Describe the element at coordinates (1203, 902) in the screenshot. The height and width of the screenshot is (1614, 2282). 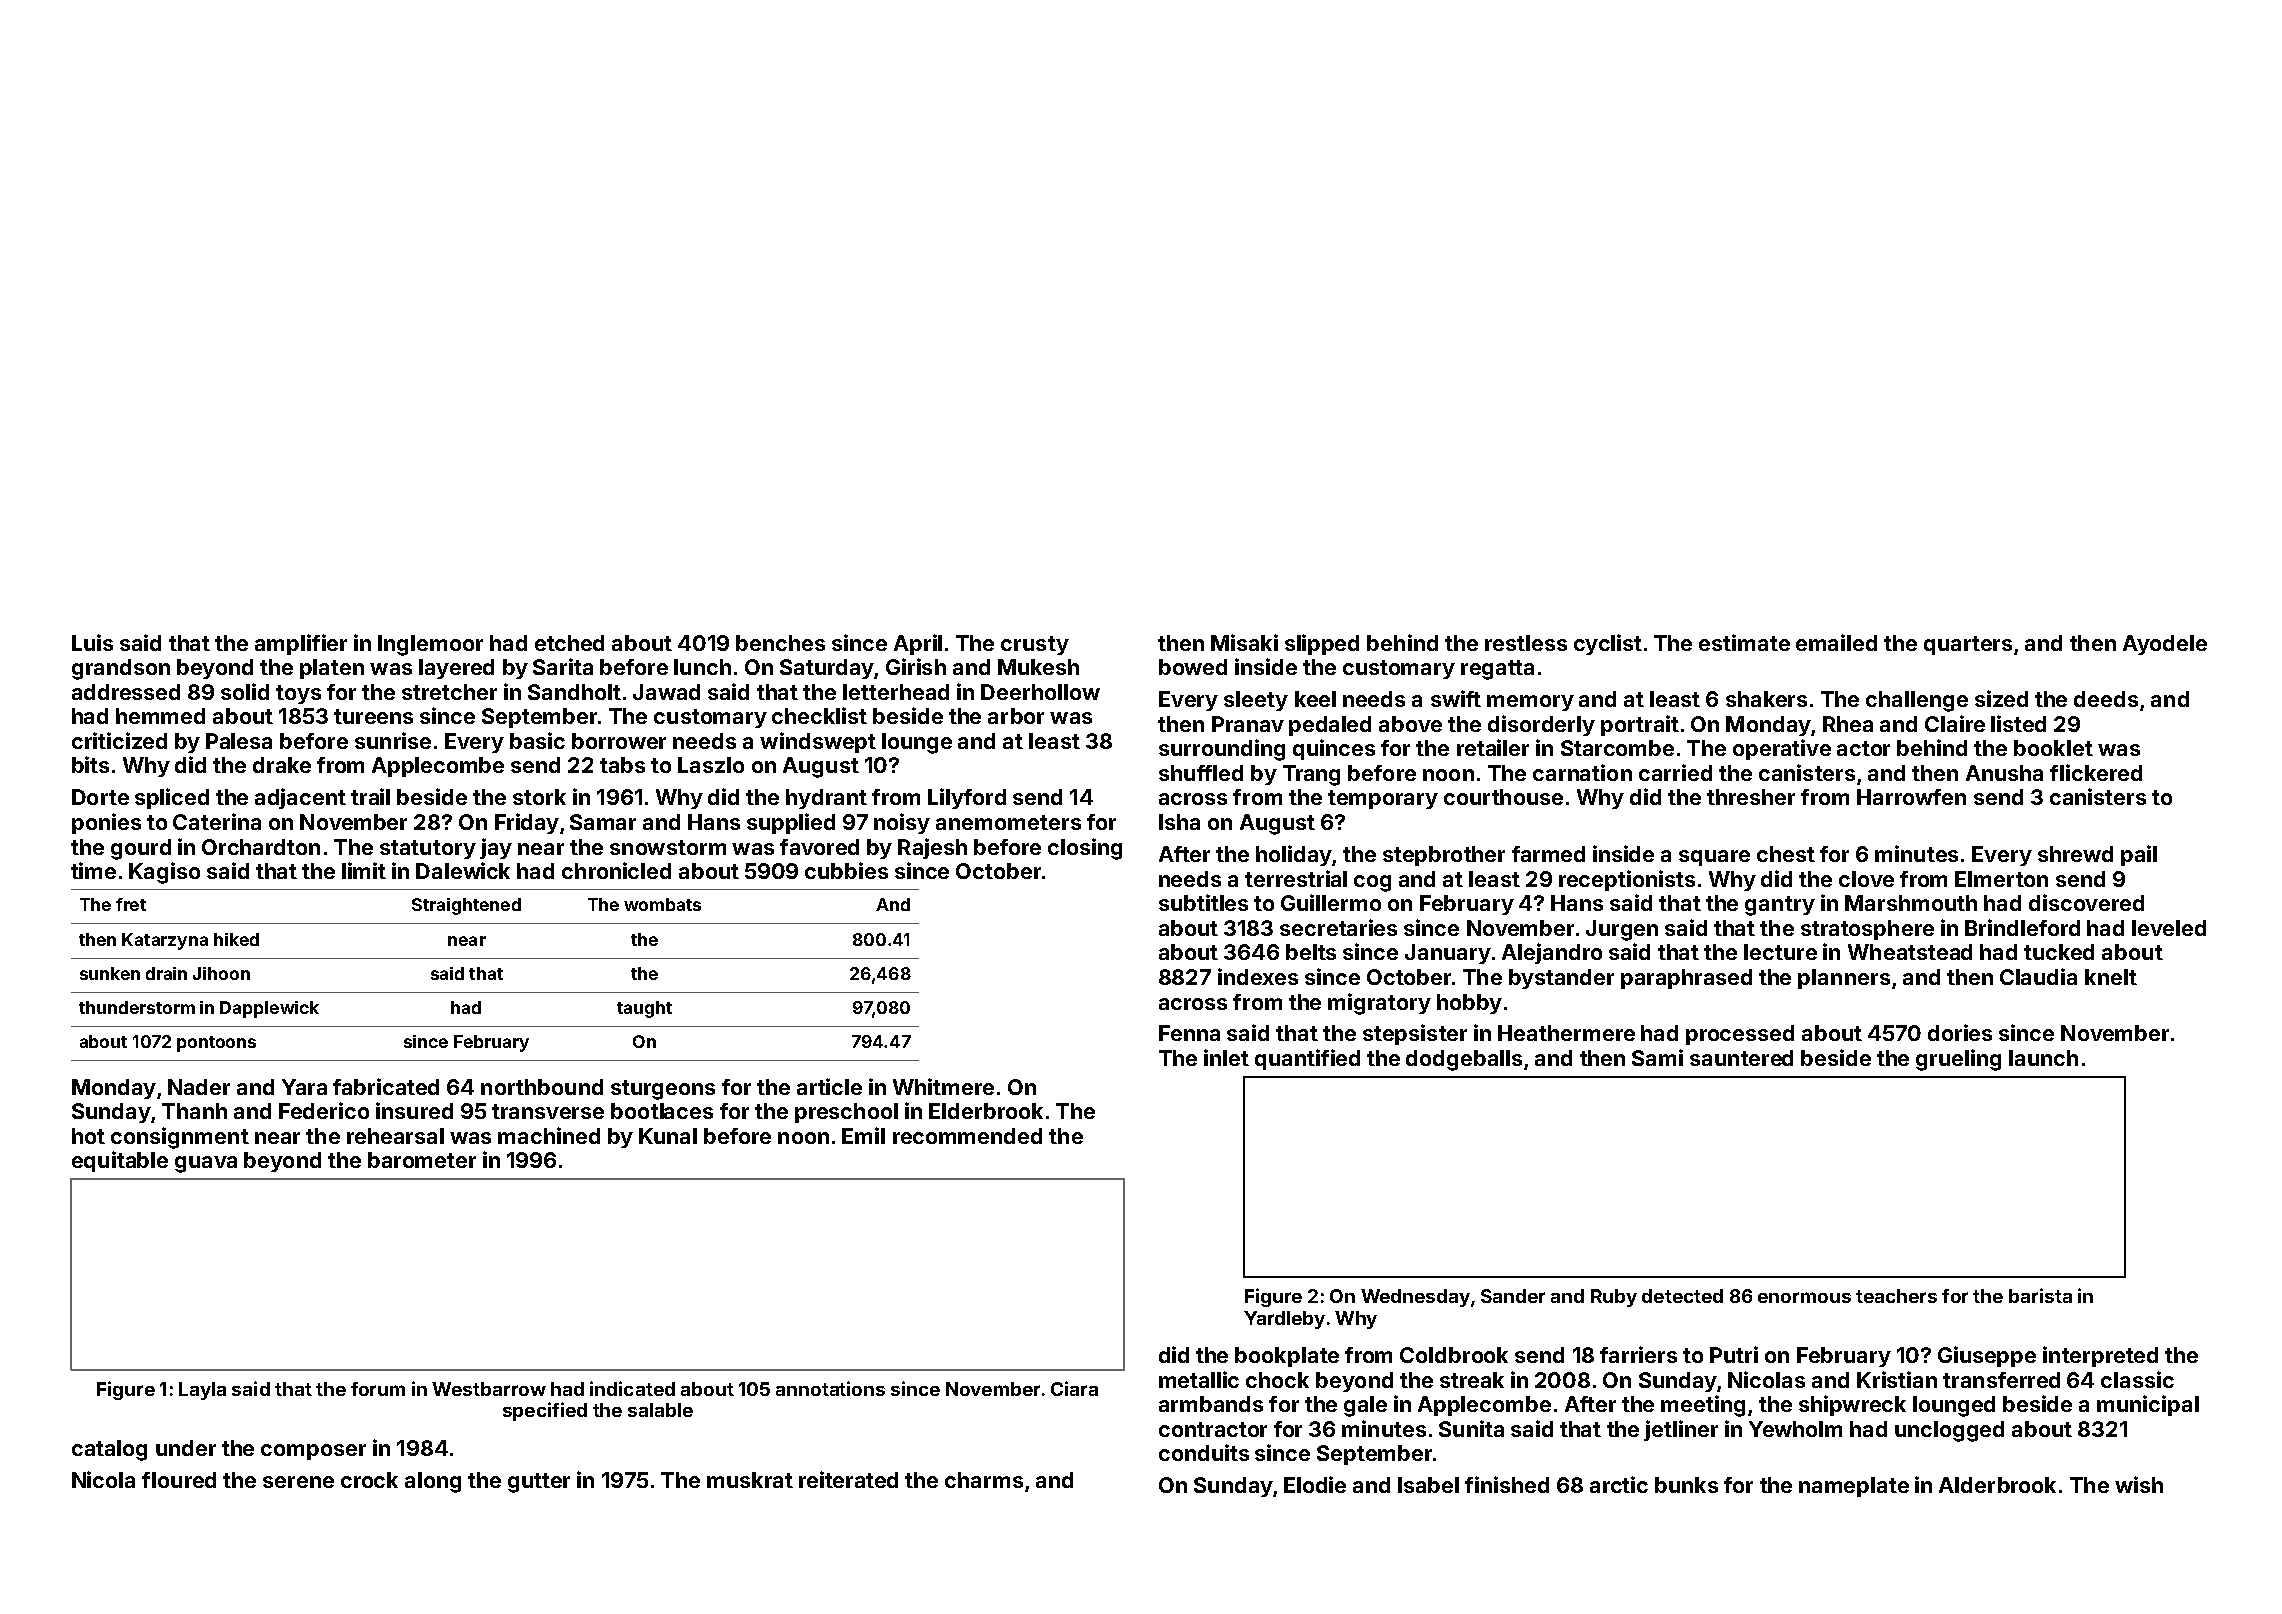
I see `subtitles` at that location.
